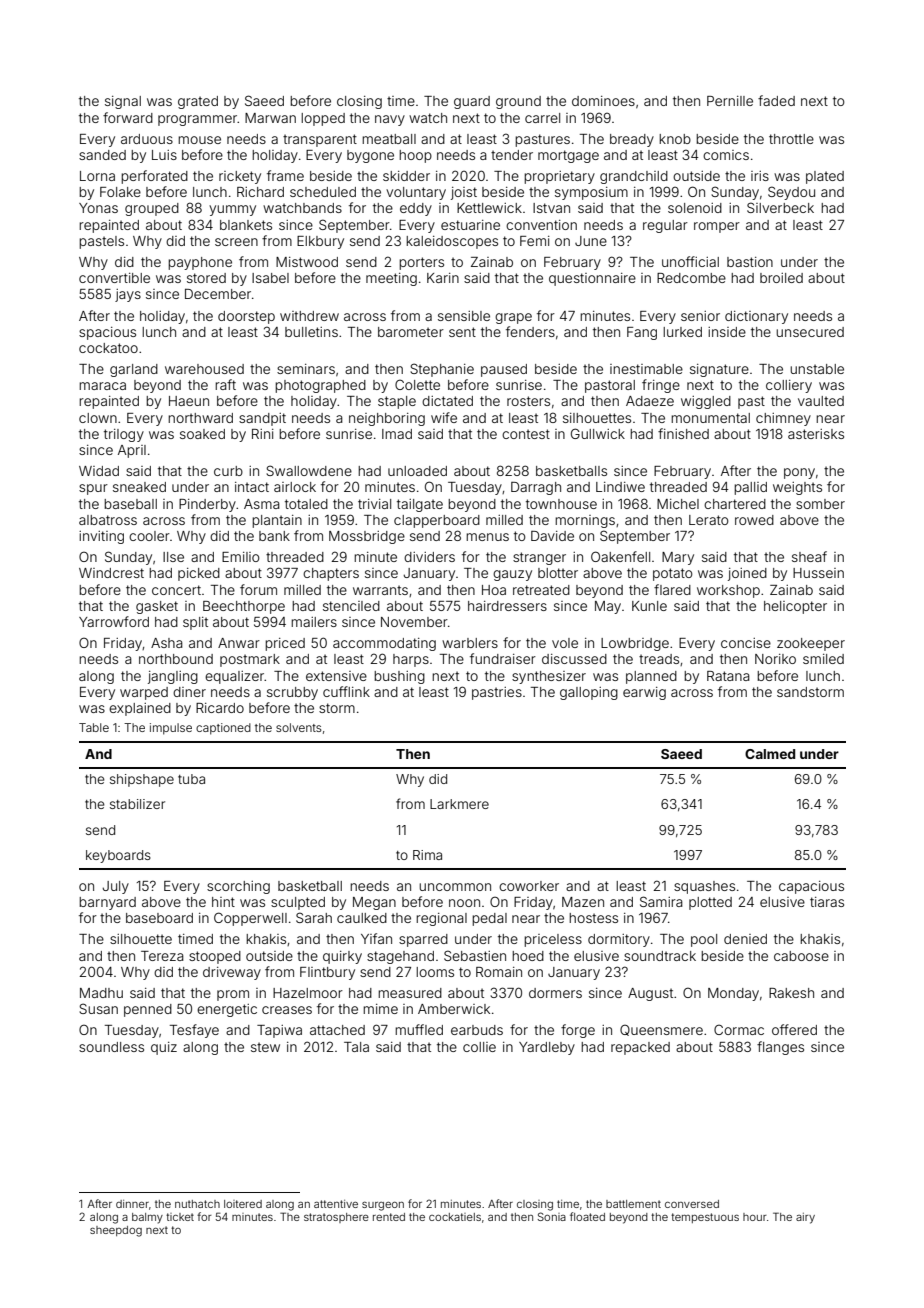 This screenshot has width=924, height=1308. What do you see at coordinates (650, 994) in the screenshot?
I see `August` at bounding box center [650, 994].
